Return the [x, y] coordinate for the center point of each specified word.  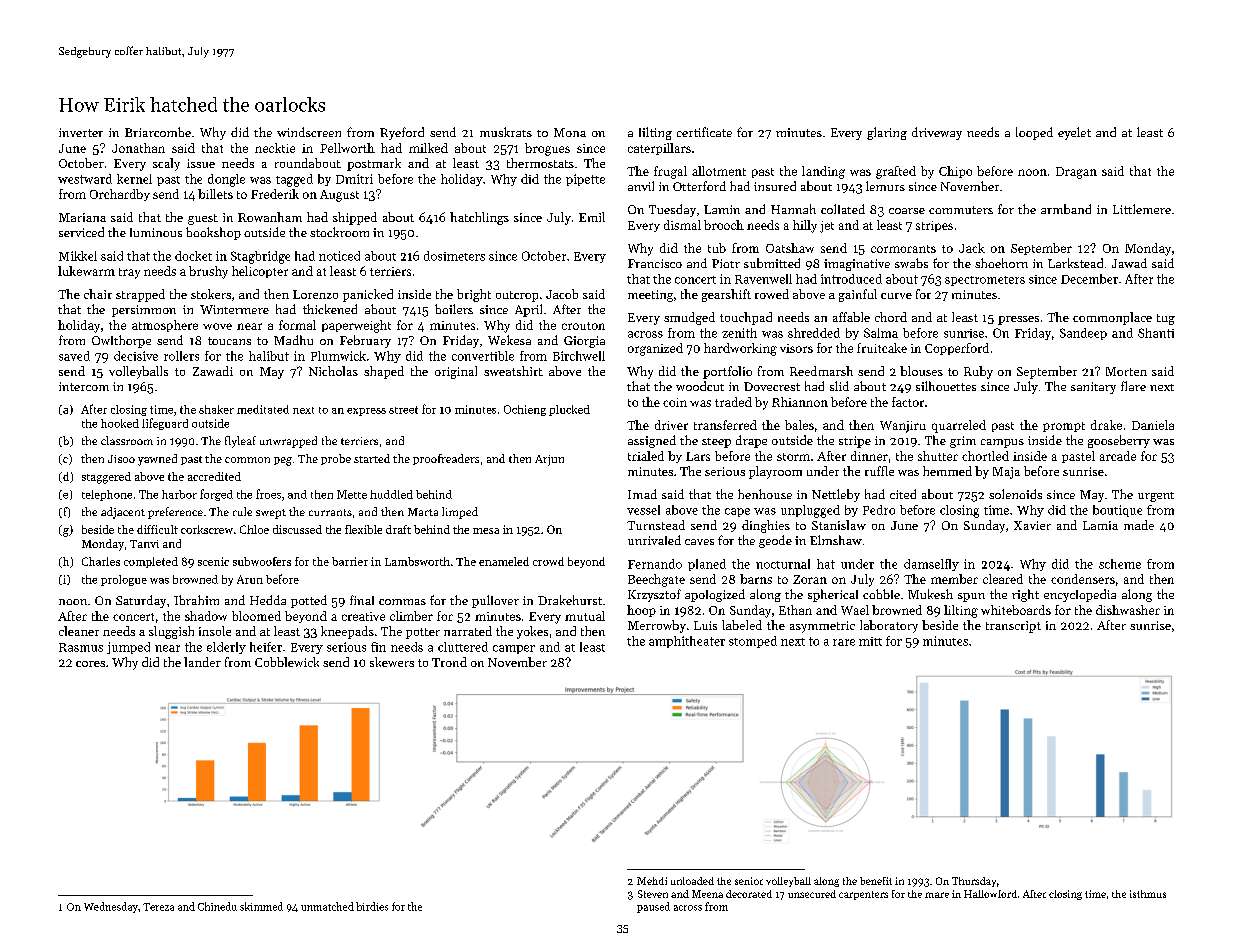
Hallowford [990, 894]
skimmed [261, 906]
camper [514, 649]
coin [675, 402]
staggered [106, 478]
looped [1034, 133]
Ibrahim [196, 600]
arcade [1118, 456]
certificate [704, 132]
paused [653, 907]
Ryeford [402, 133]
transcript [1013, 627]
